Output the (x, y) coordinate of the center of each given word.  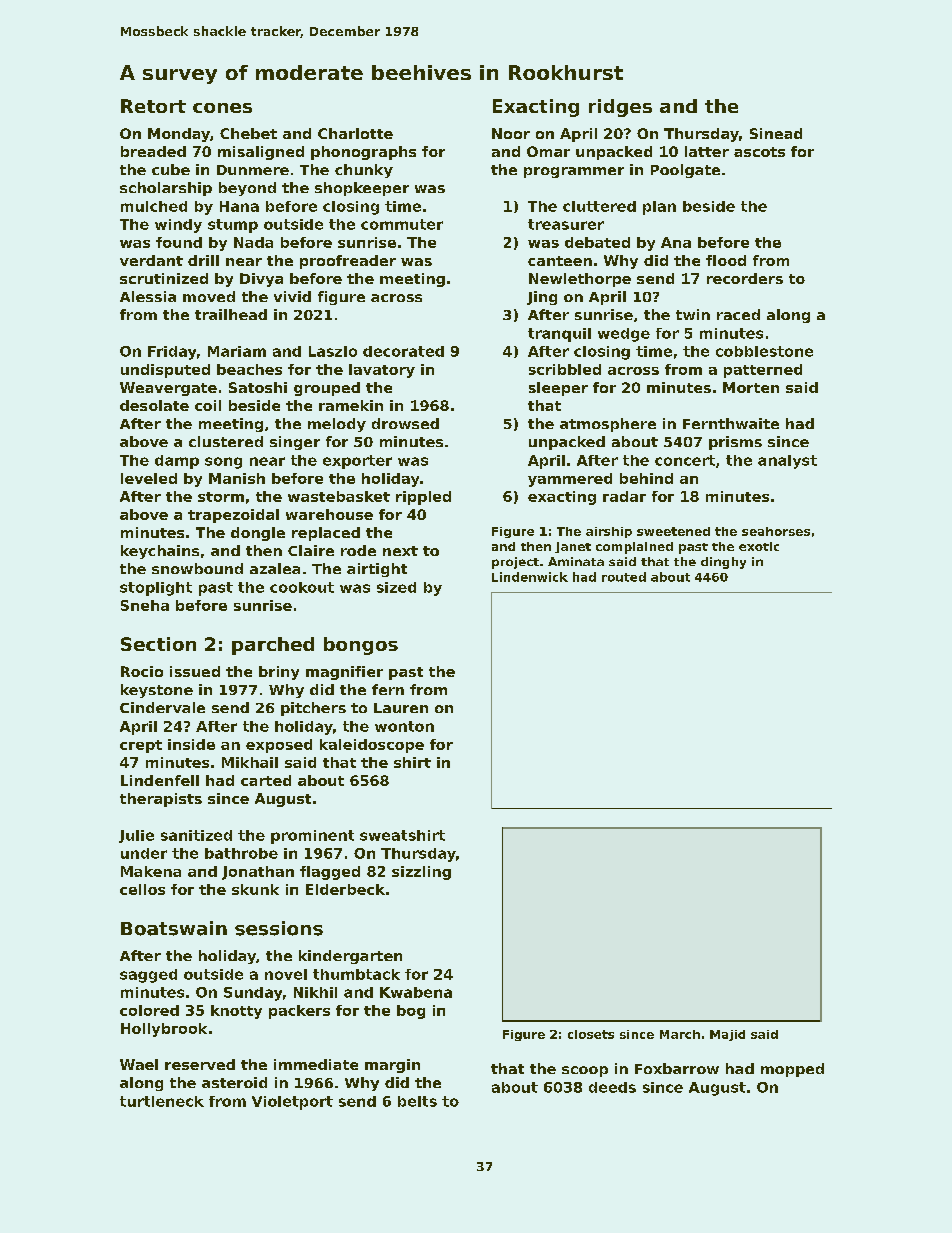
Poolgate (685, 171)
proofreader (348, 262)
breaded (153, 151)
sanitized (196, 835)
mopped (792, 1070)
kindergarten (350, 957)
